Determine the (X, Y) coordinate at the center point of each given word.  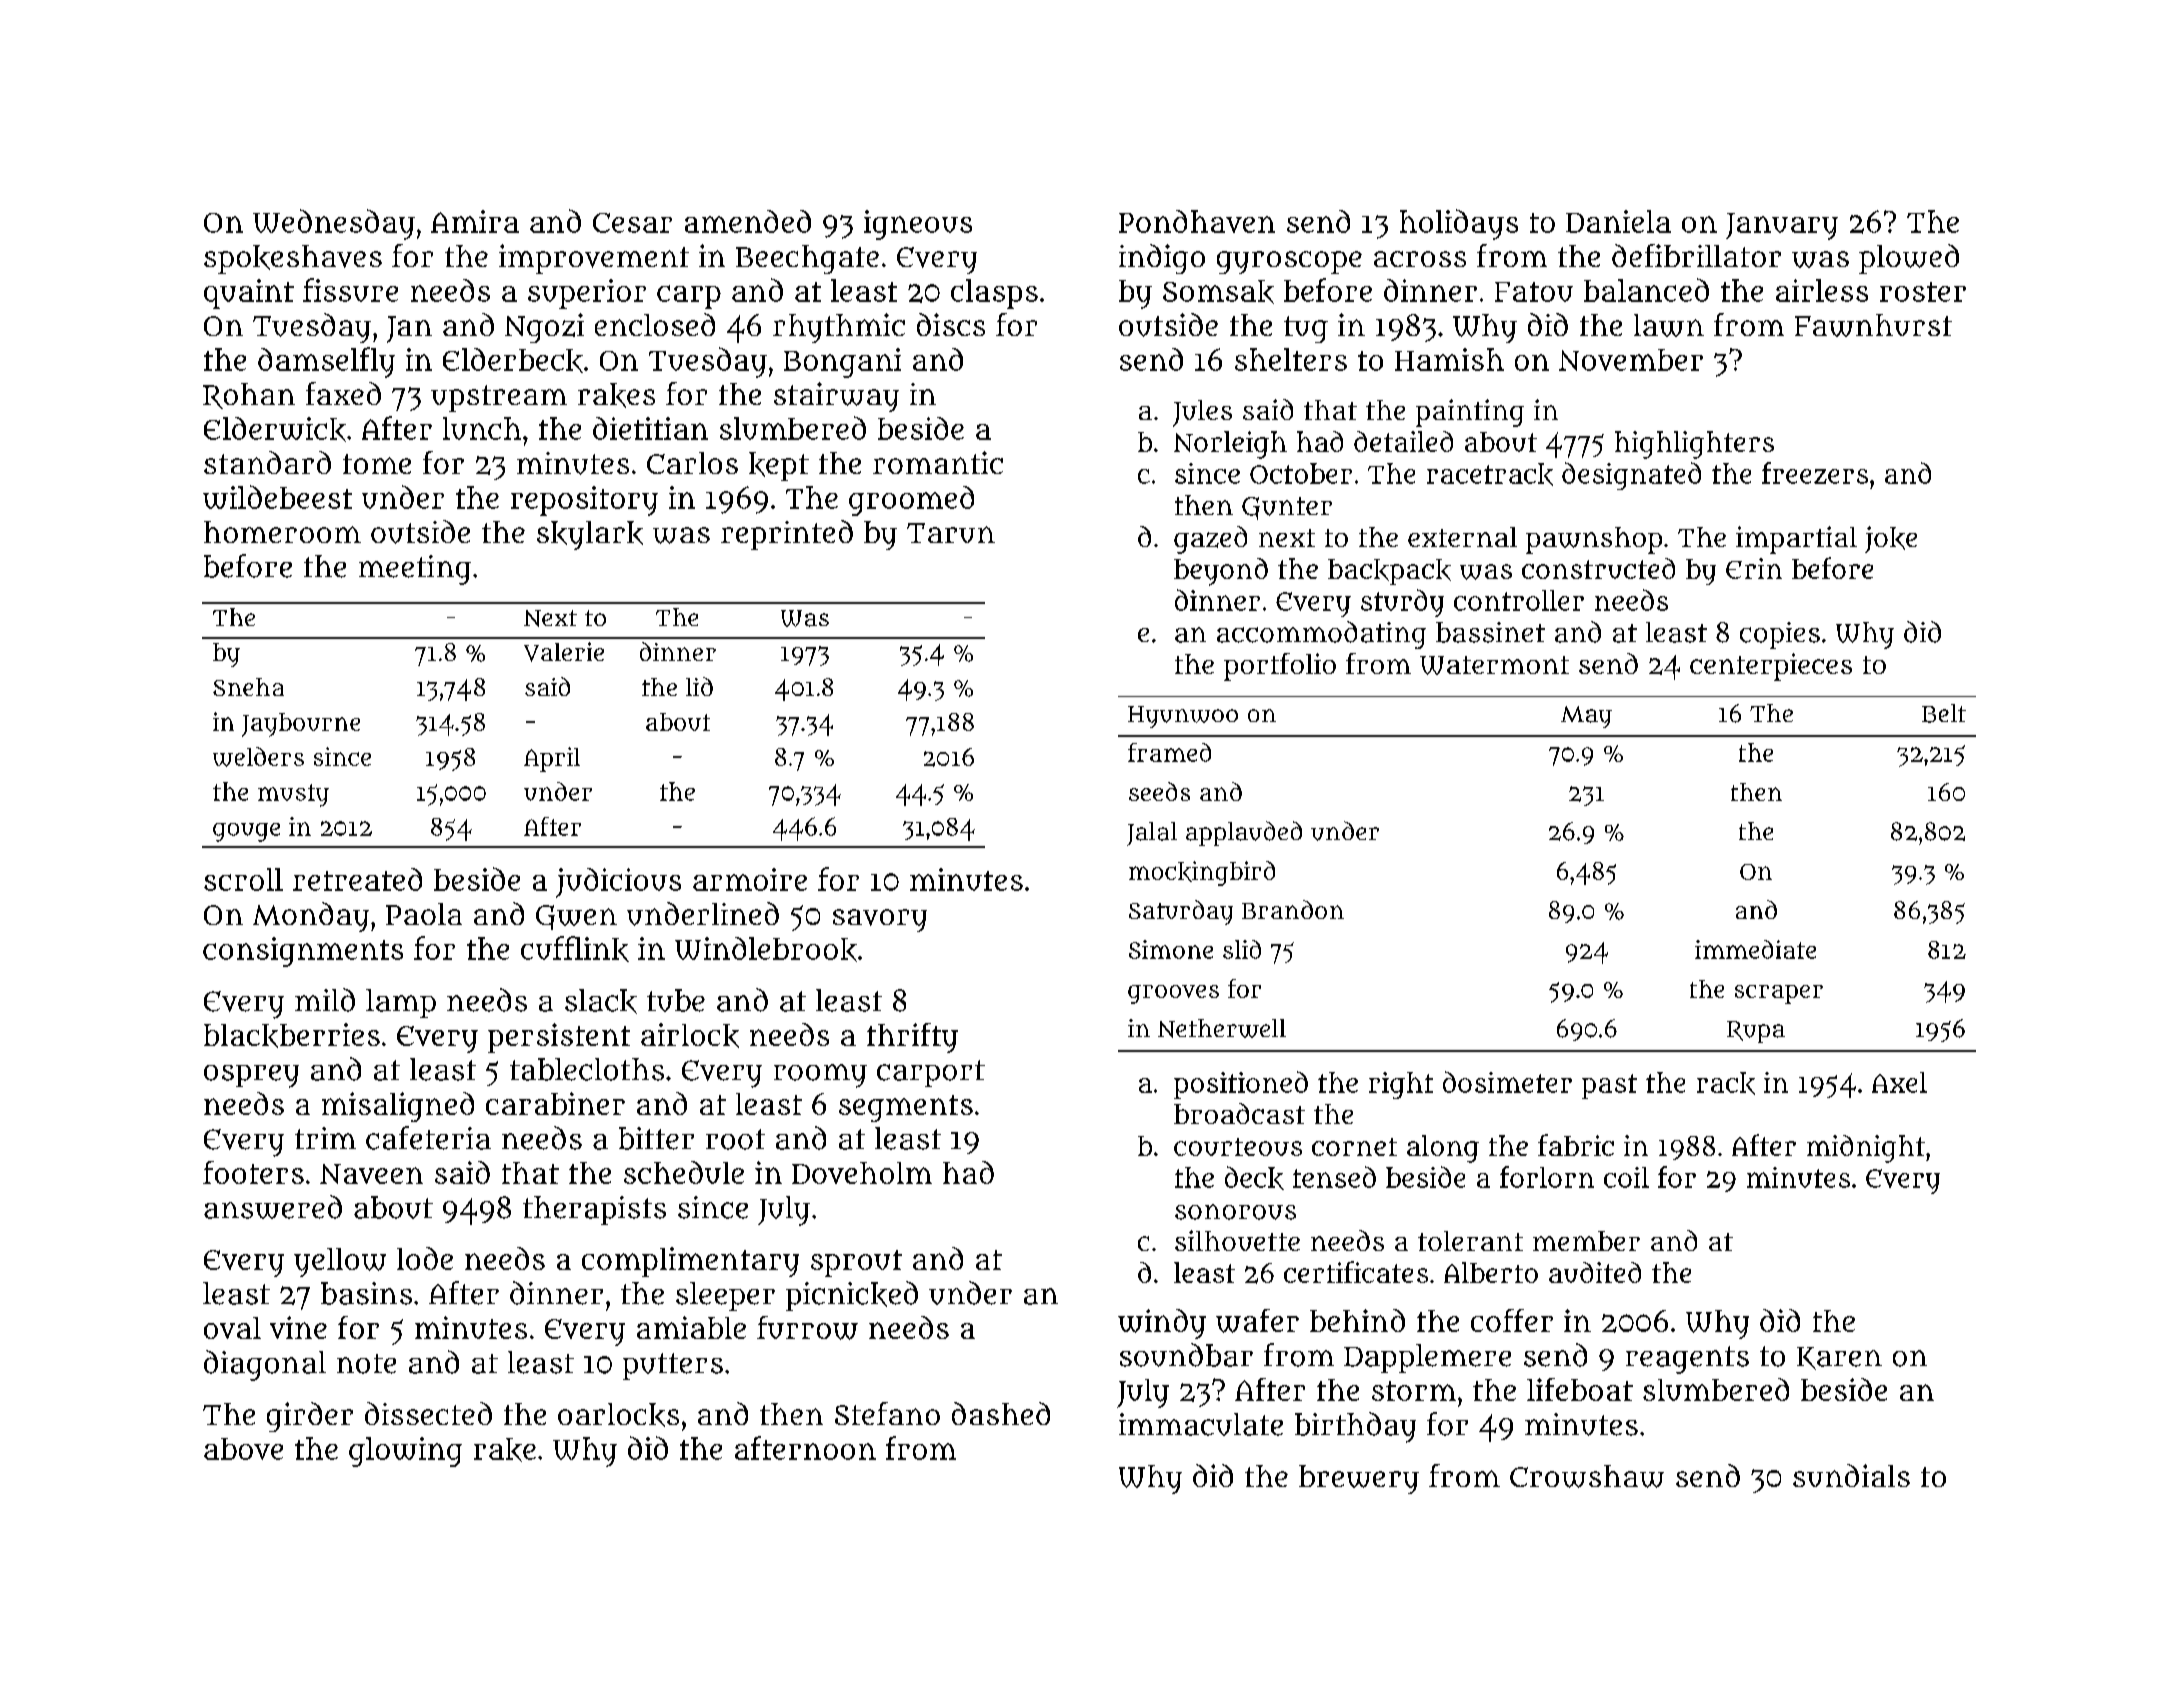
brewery (1359, 1479)
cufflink (575, 949)
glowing (405, 1452)
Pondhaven (1197, 221)
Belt (1944, 713)
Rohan (249, 396)
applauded (1244, 833)
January (1782, 226)
